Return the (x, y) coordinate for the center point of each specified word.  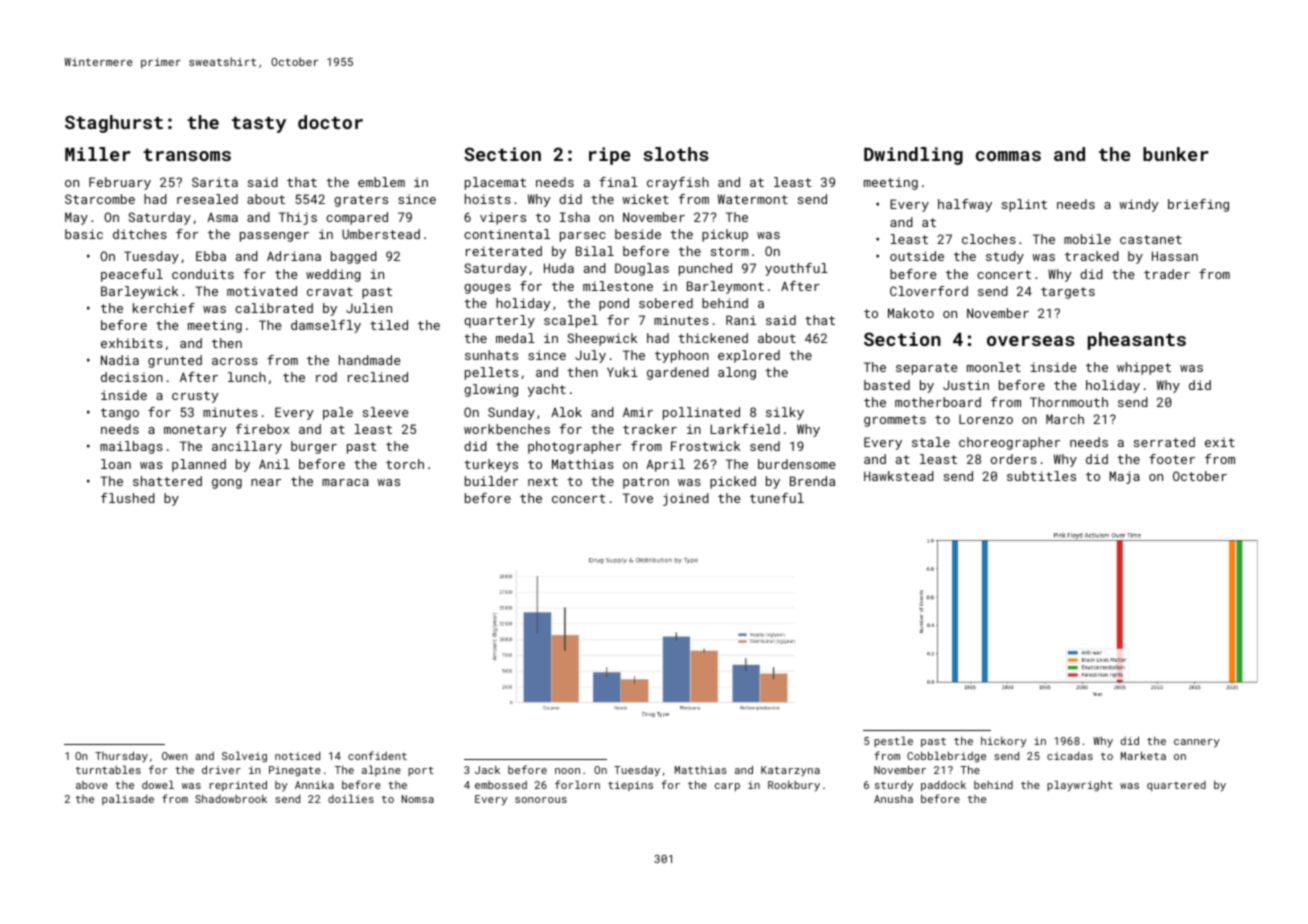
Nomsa (418, 799)
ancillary (247, 447)
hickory (1004, 742)
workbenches (507, 429)
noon (567, 771)
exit (1220, 442)
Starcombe (100, 199)
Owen (175, 756)
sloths (676, 154)
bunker (1176, 154)
